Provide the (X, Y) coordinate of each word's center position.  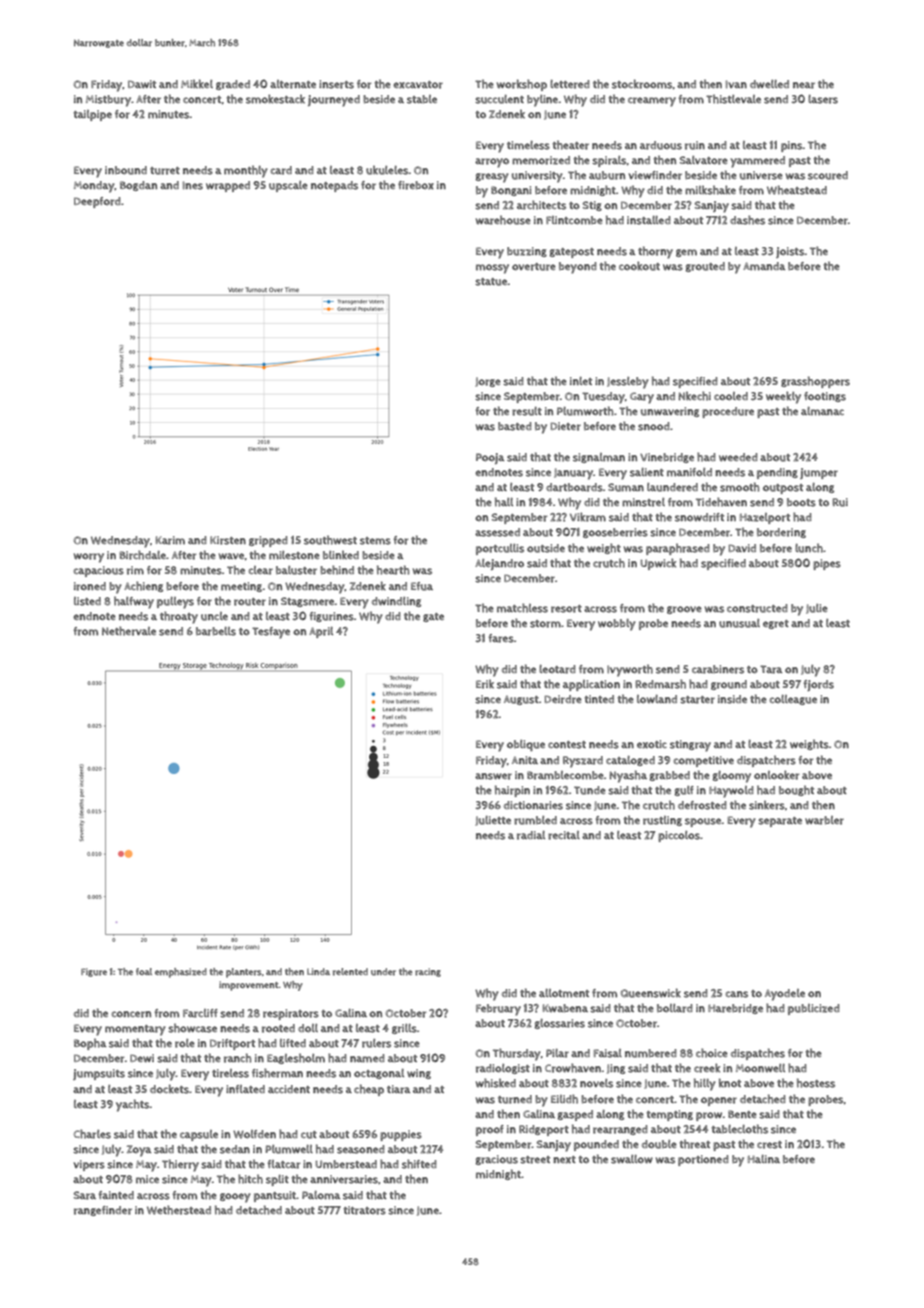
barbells (216, 631)
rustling (662, 821)
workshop (522, 85)
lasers (823, 99)
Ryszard (583, 762)
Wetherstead (179, 1210)
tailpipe (93, 115)
